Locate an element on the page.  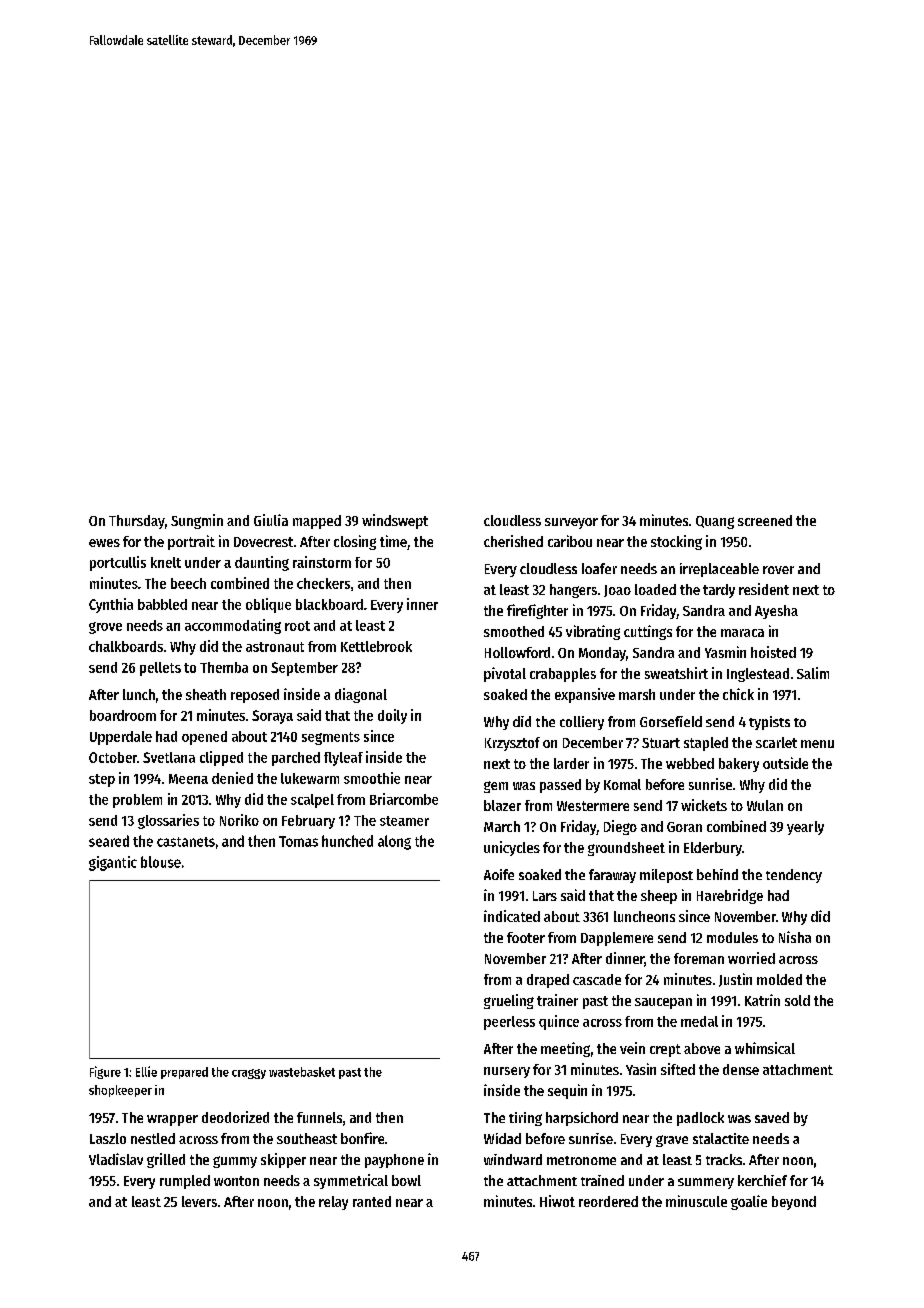
windswept is located at coordinates (395, 521).
